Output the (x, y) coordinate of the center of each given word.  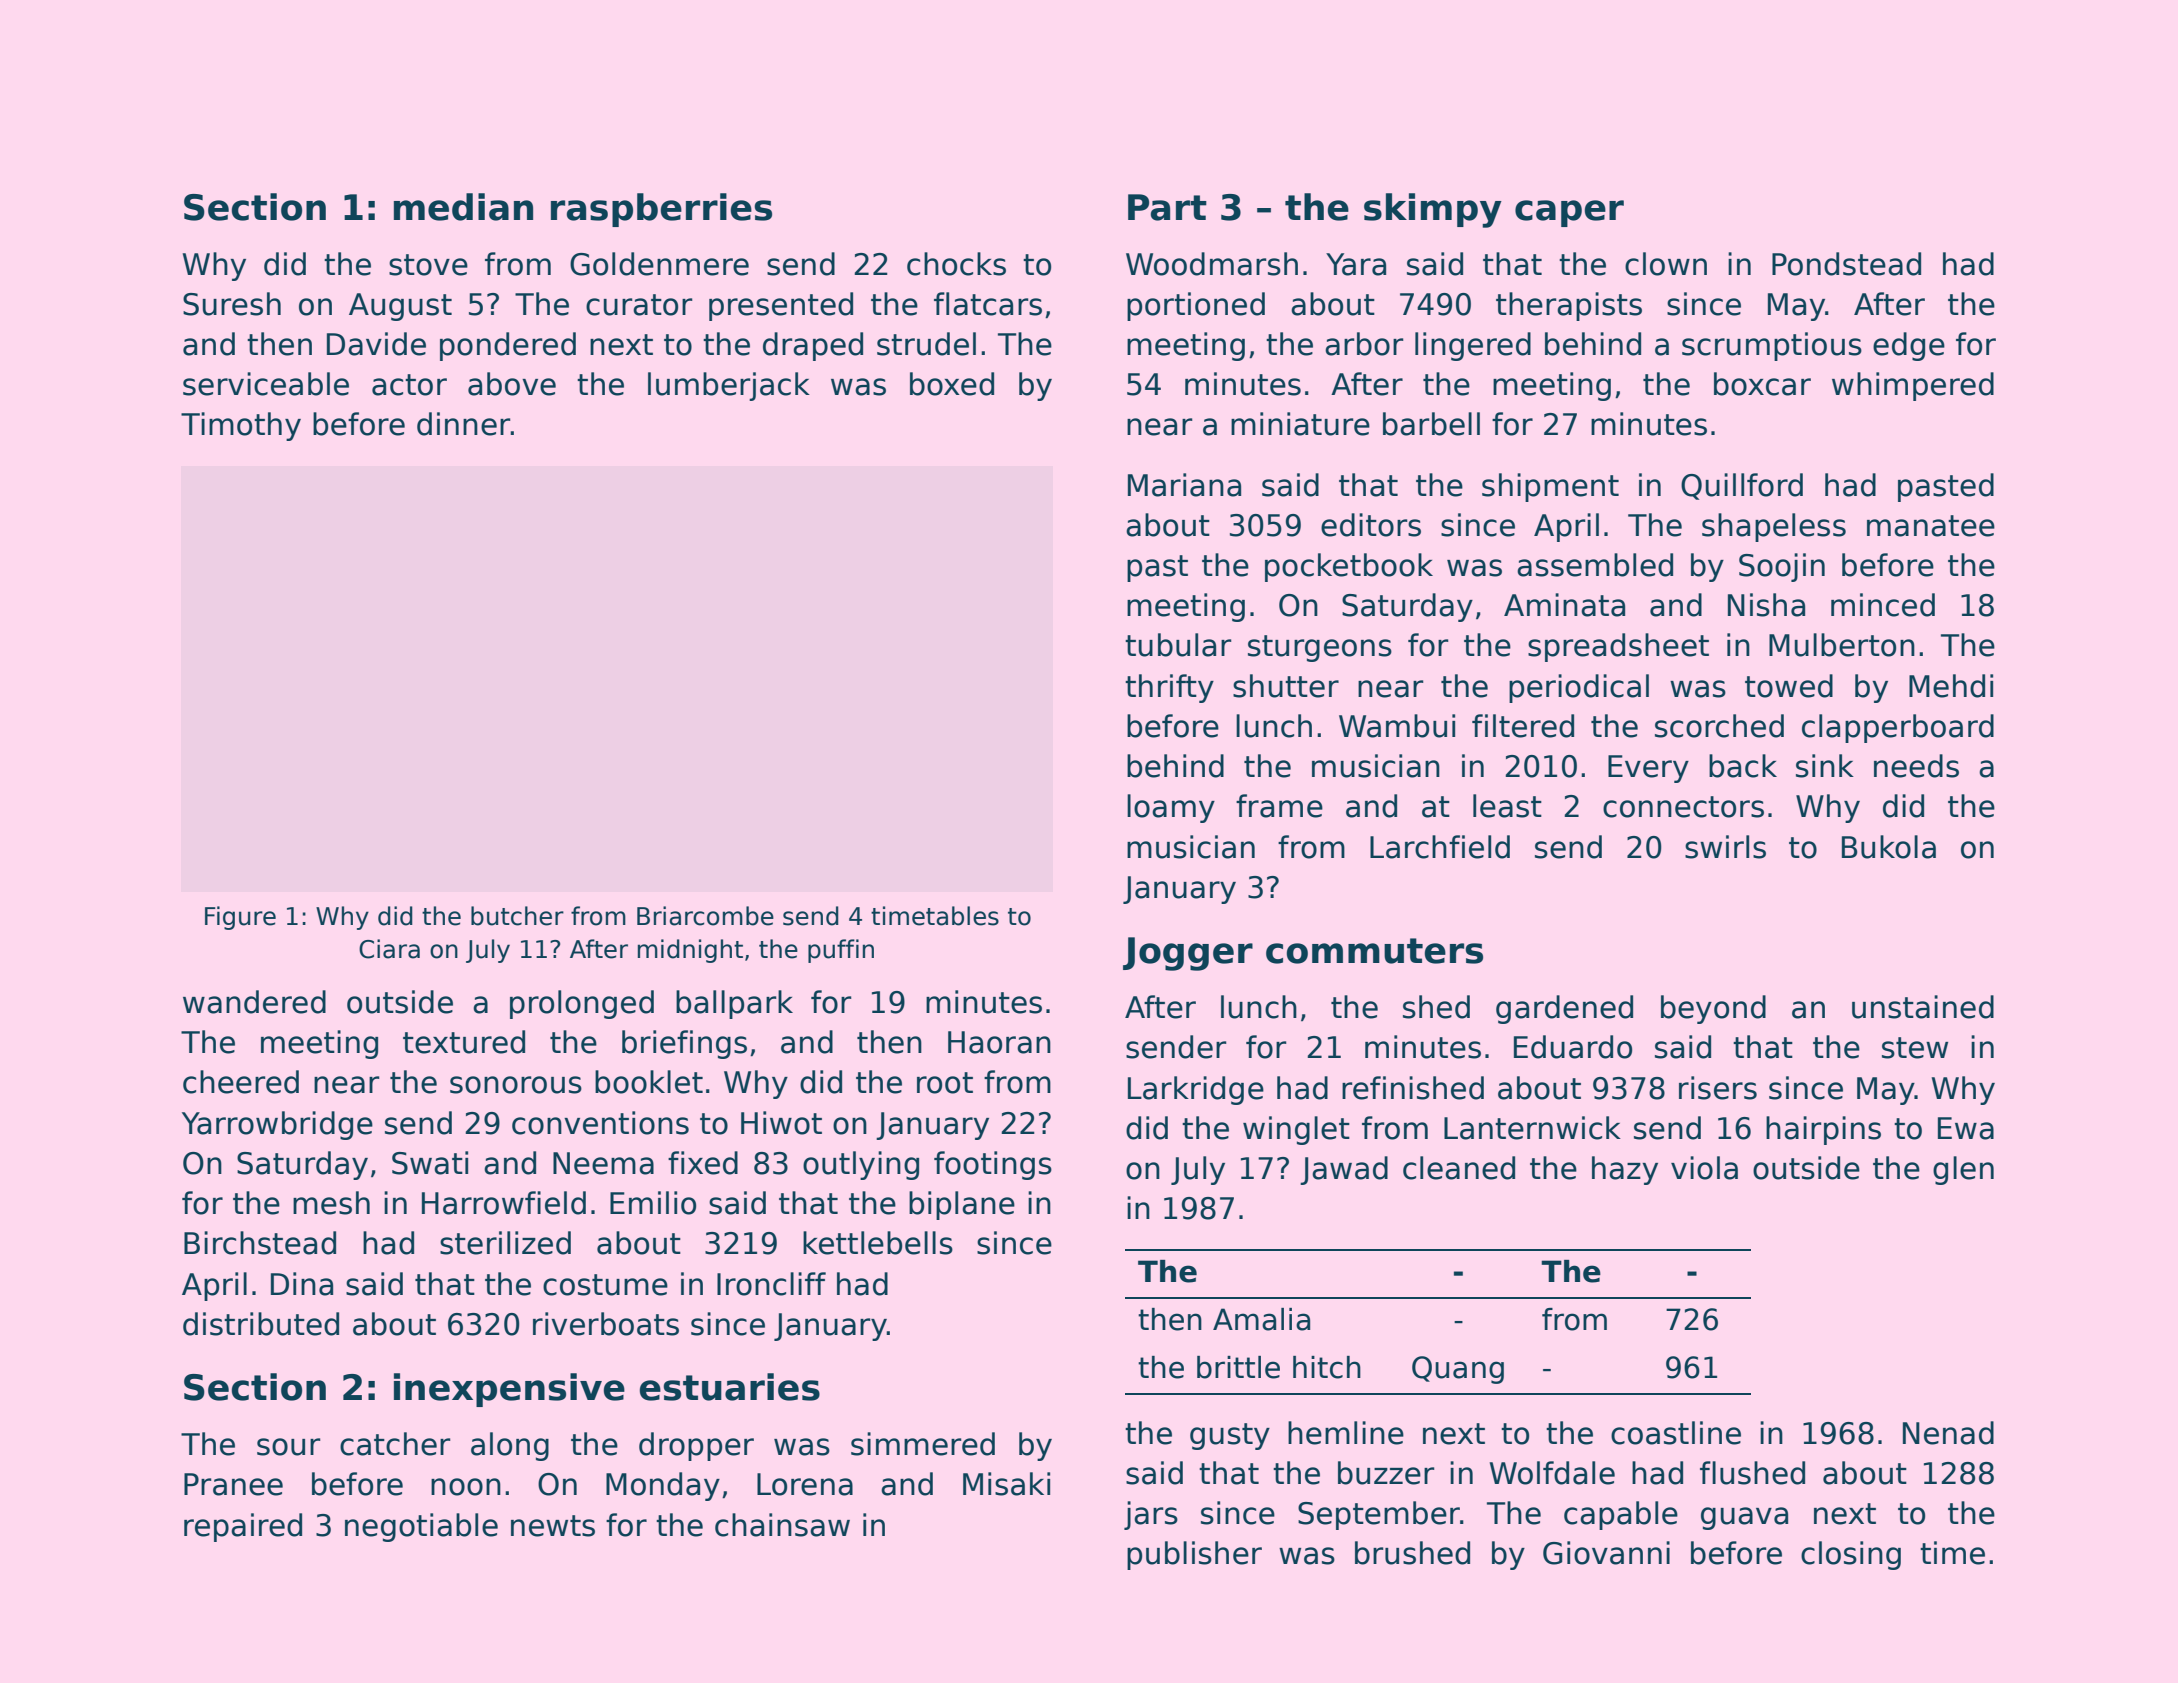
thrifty (1169, 688)
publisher (1194, 1555)
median (463, 207)
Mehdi (1951, 686)
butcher (517, 916)
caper (1569, 213)
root (945, 1083)
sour (289, 1447)
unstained (1923, 1007)
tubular (1178, 645)
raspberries (661, 210)
